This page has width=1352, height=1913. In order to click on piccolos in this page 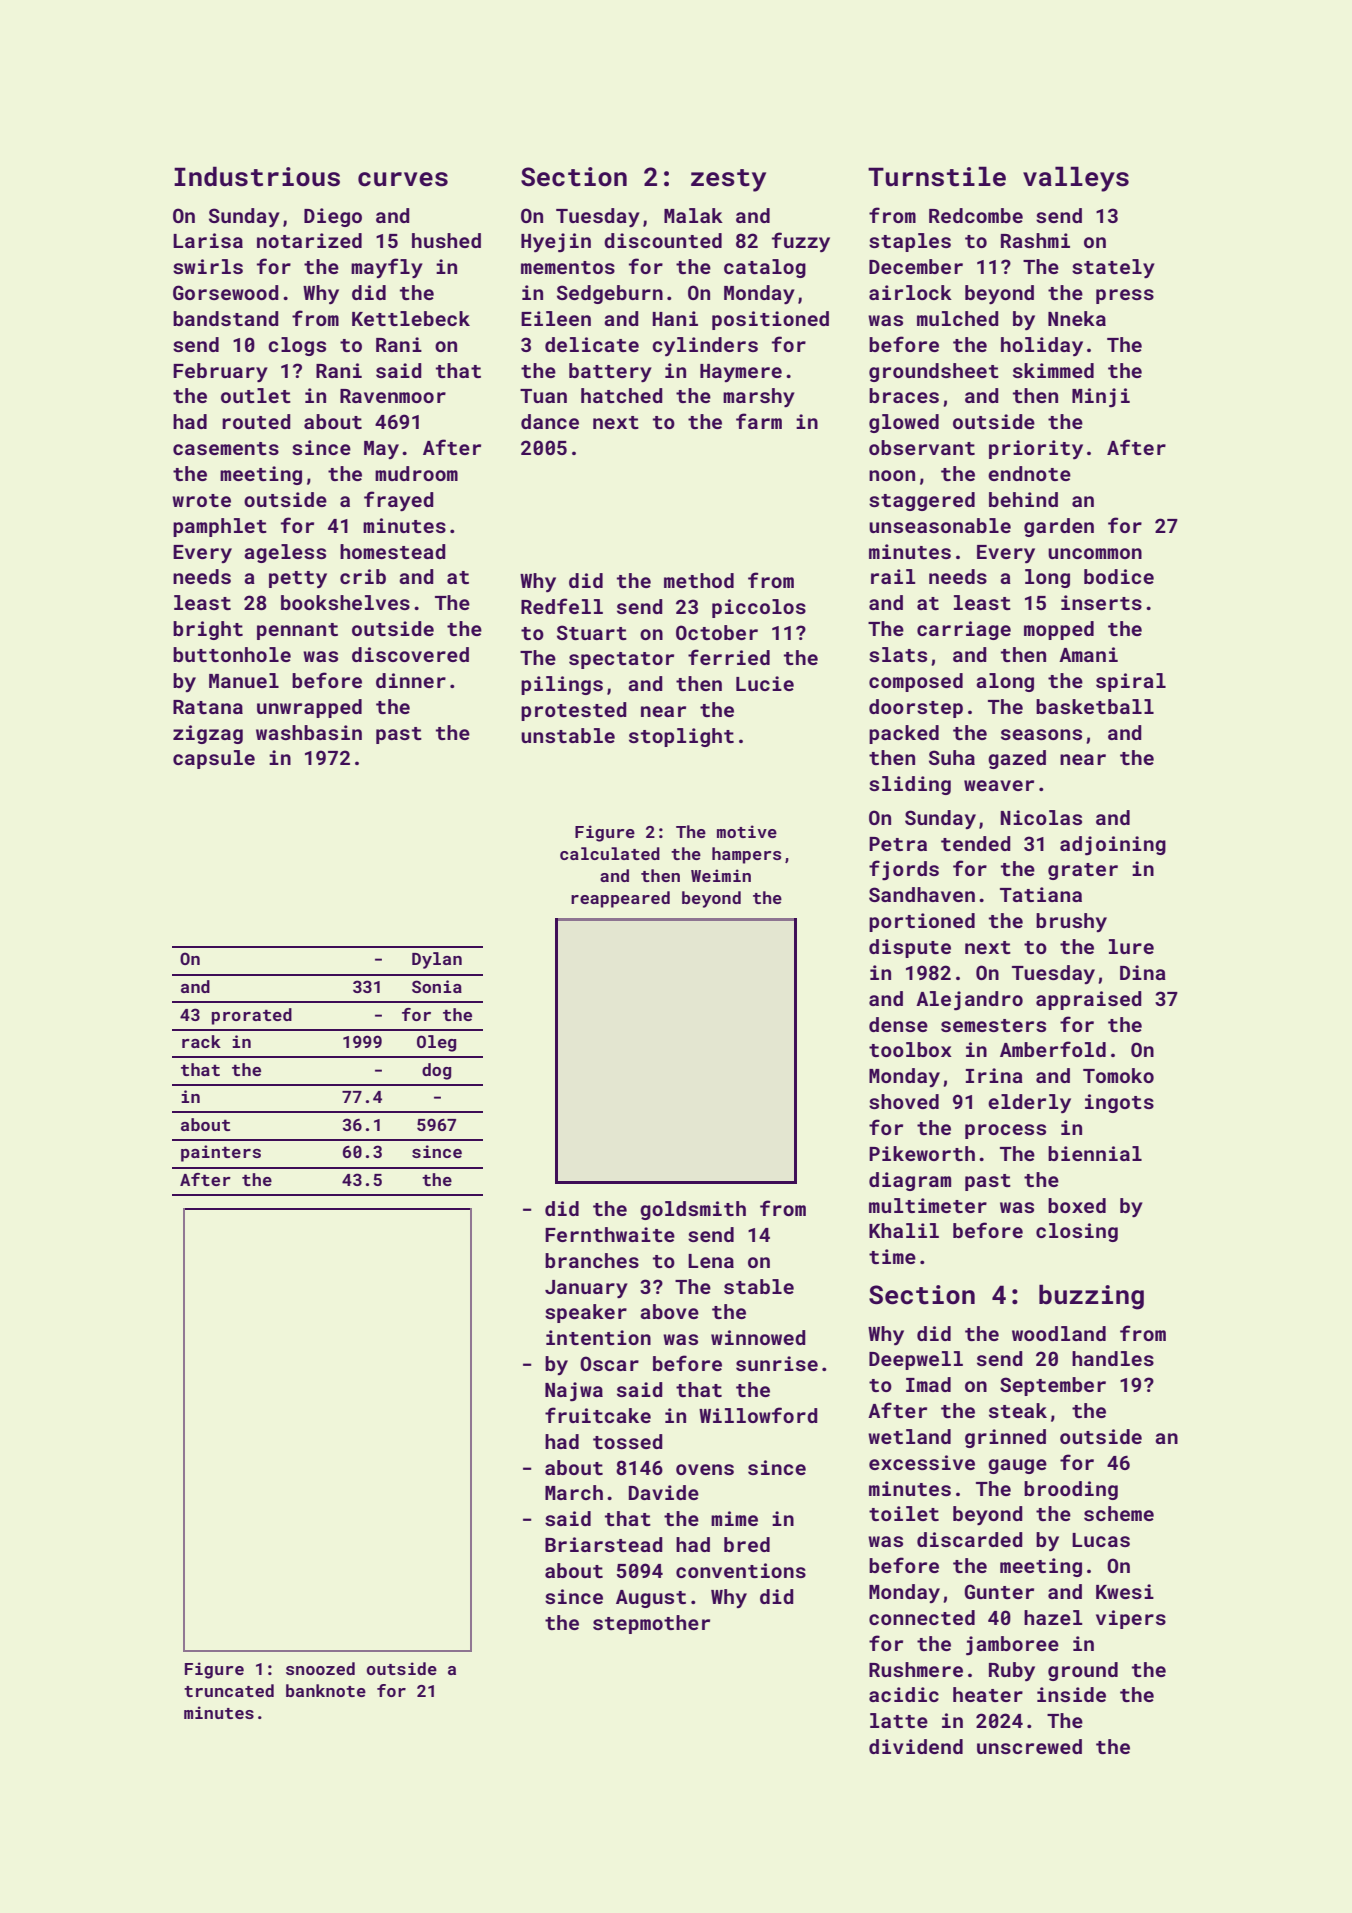, I will do `click(759, 608)`.
